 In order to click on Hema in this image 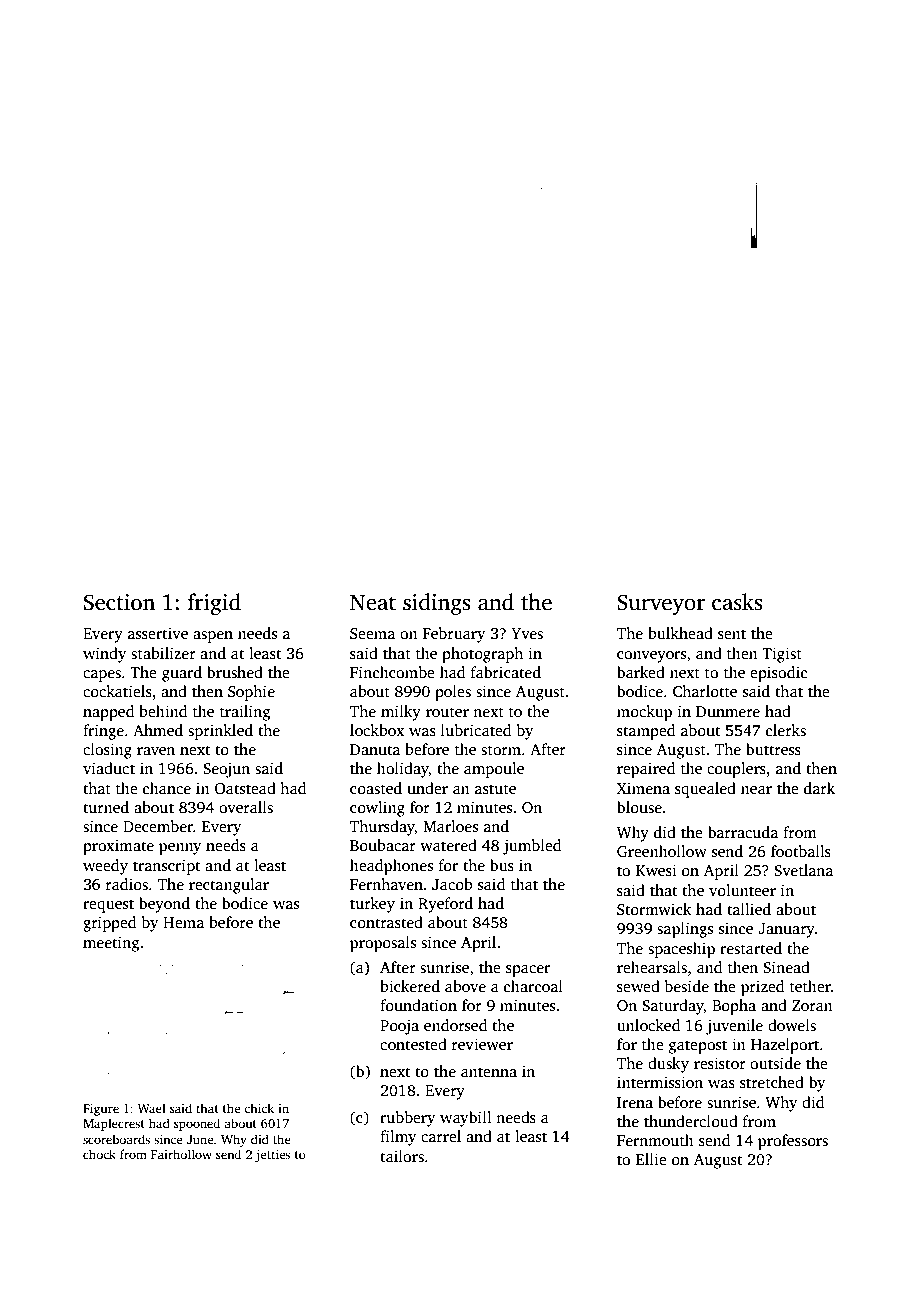, I will do `click(183, 922)`.
